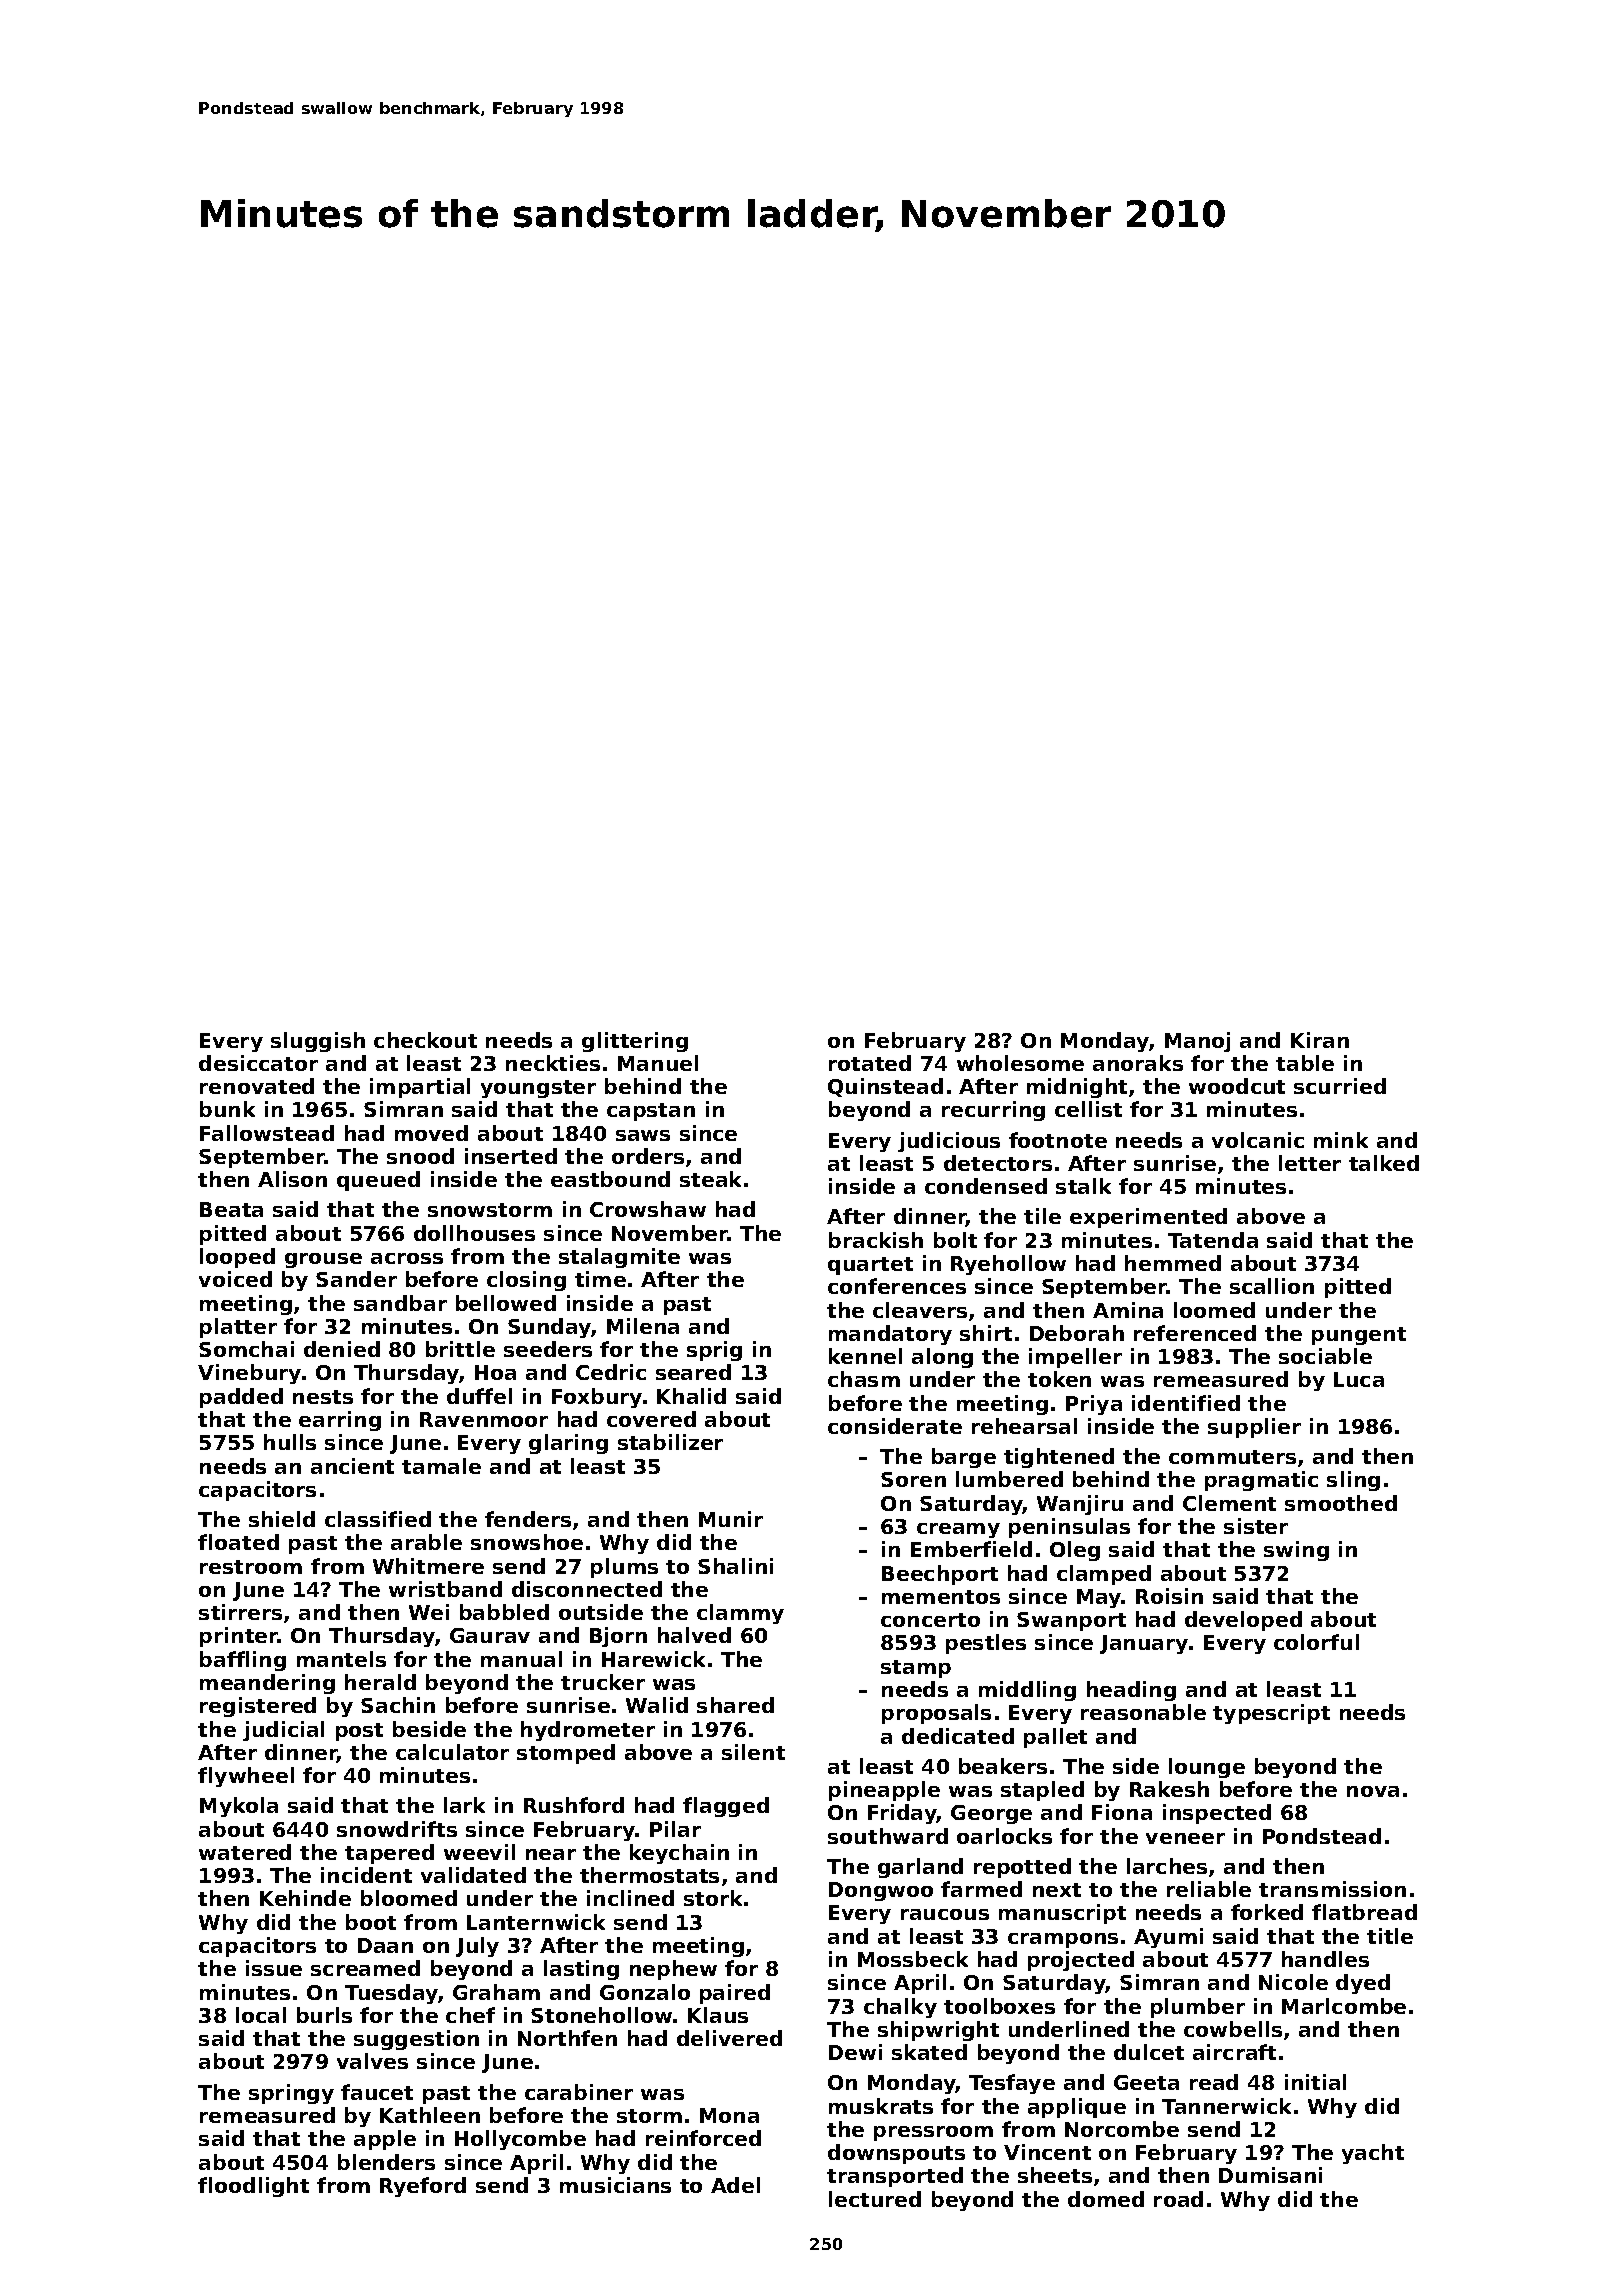  What do you see at coordinates (600, 1279) in the image?
I see `time` at bounding box center [600, 1279].
